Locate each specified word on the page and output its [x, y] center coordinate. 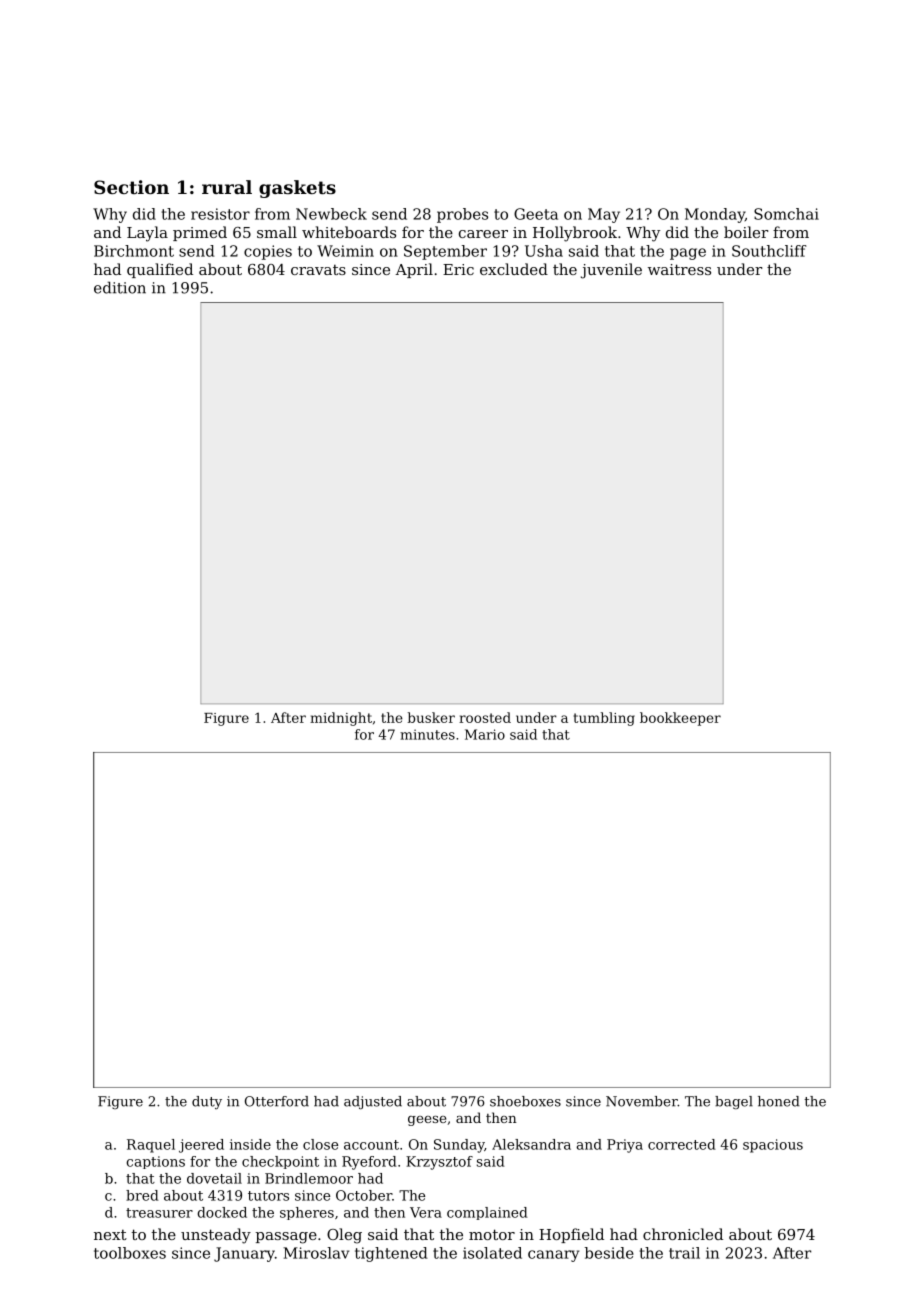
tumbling [604, 719]
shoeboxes [525, 1101]
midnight [341, 719]
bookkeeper [680, 719]
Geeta [536, 214]
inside [250, 1144]
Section [131, 187]
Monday [715, 215]
